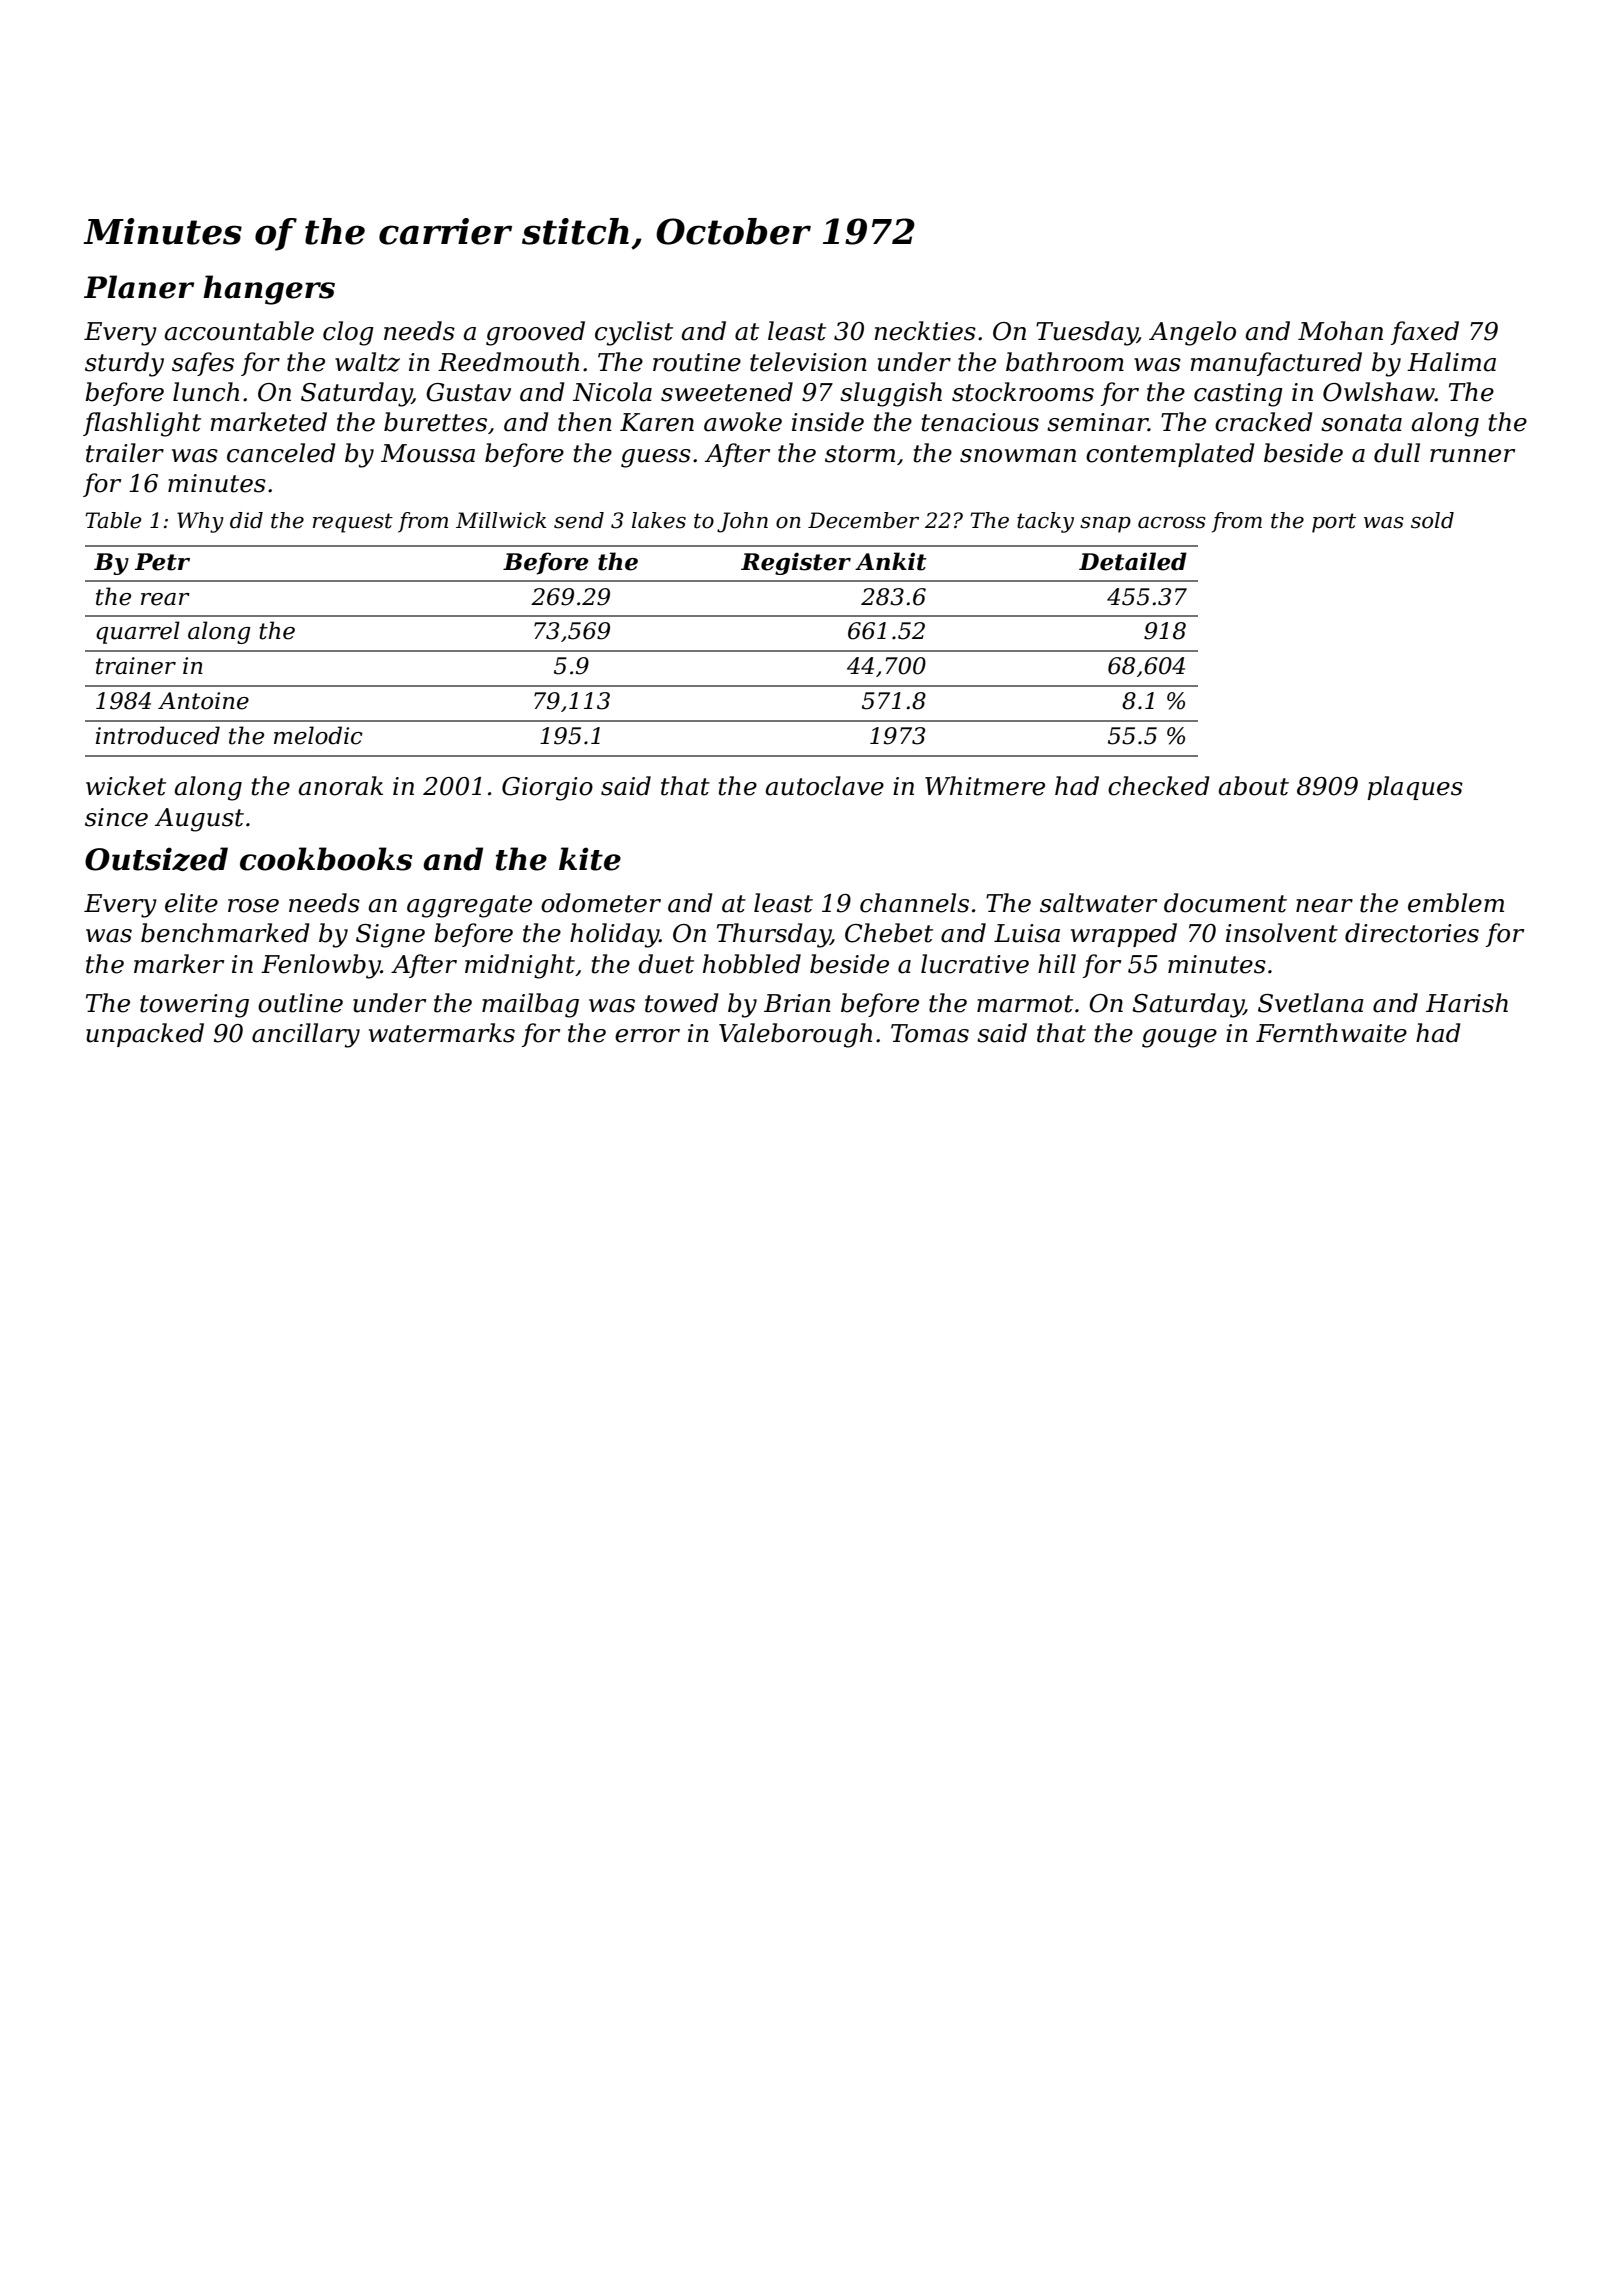 The image size is (1620, 2292). What do you see at coordinates (1087, 333) in the document?
I see `Tuesday` at bounding box center [1087, 333].
